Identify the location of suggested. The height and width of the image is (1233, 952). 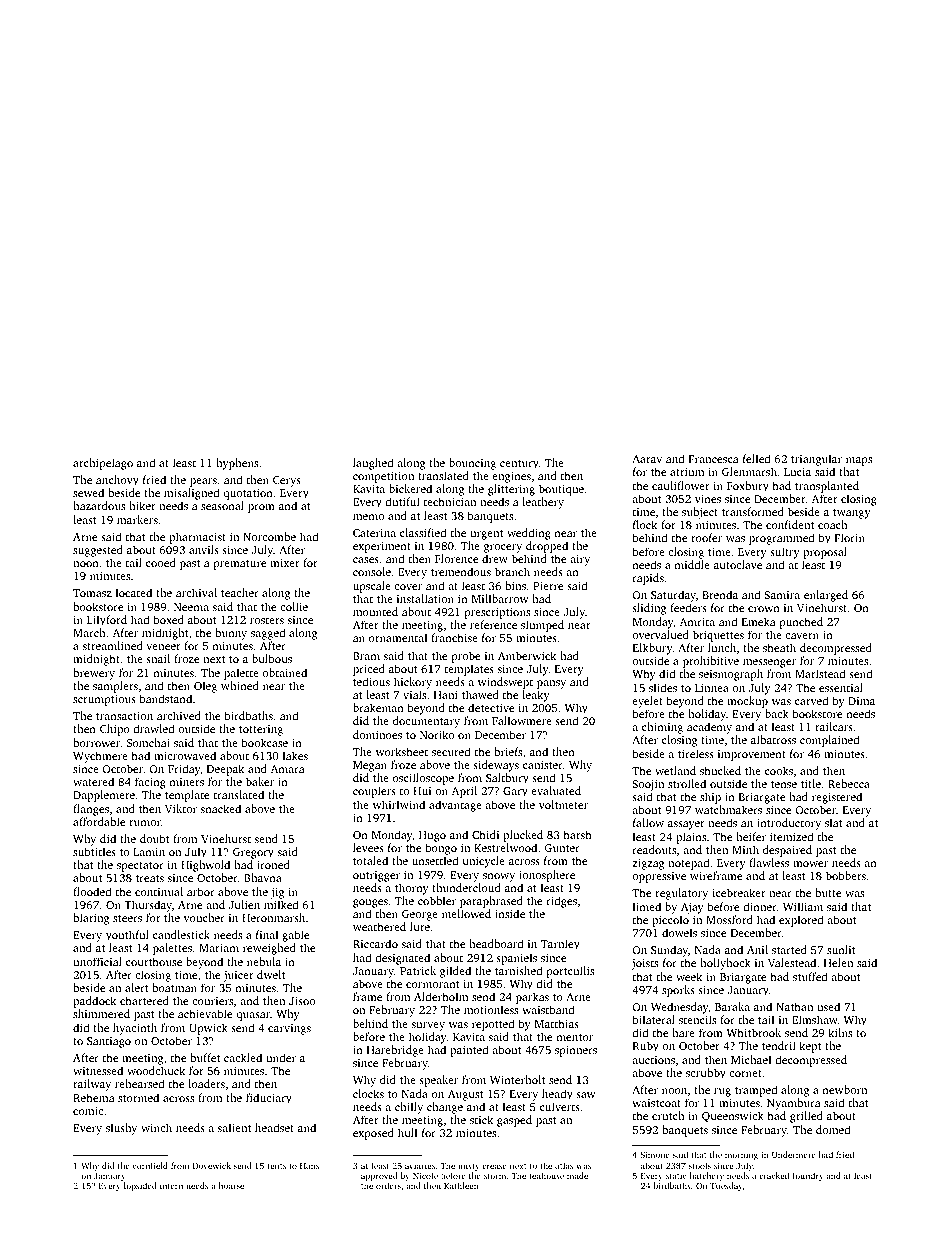
(98, 551).
